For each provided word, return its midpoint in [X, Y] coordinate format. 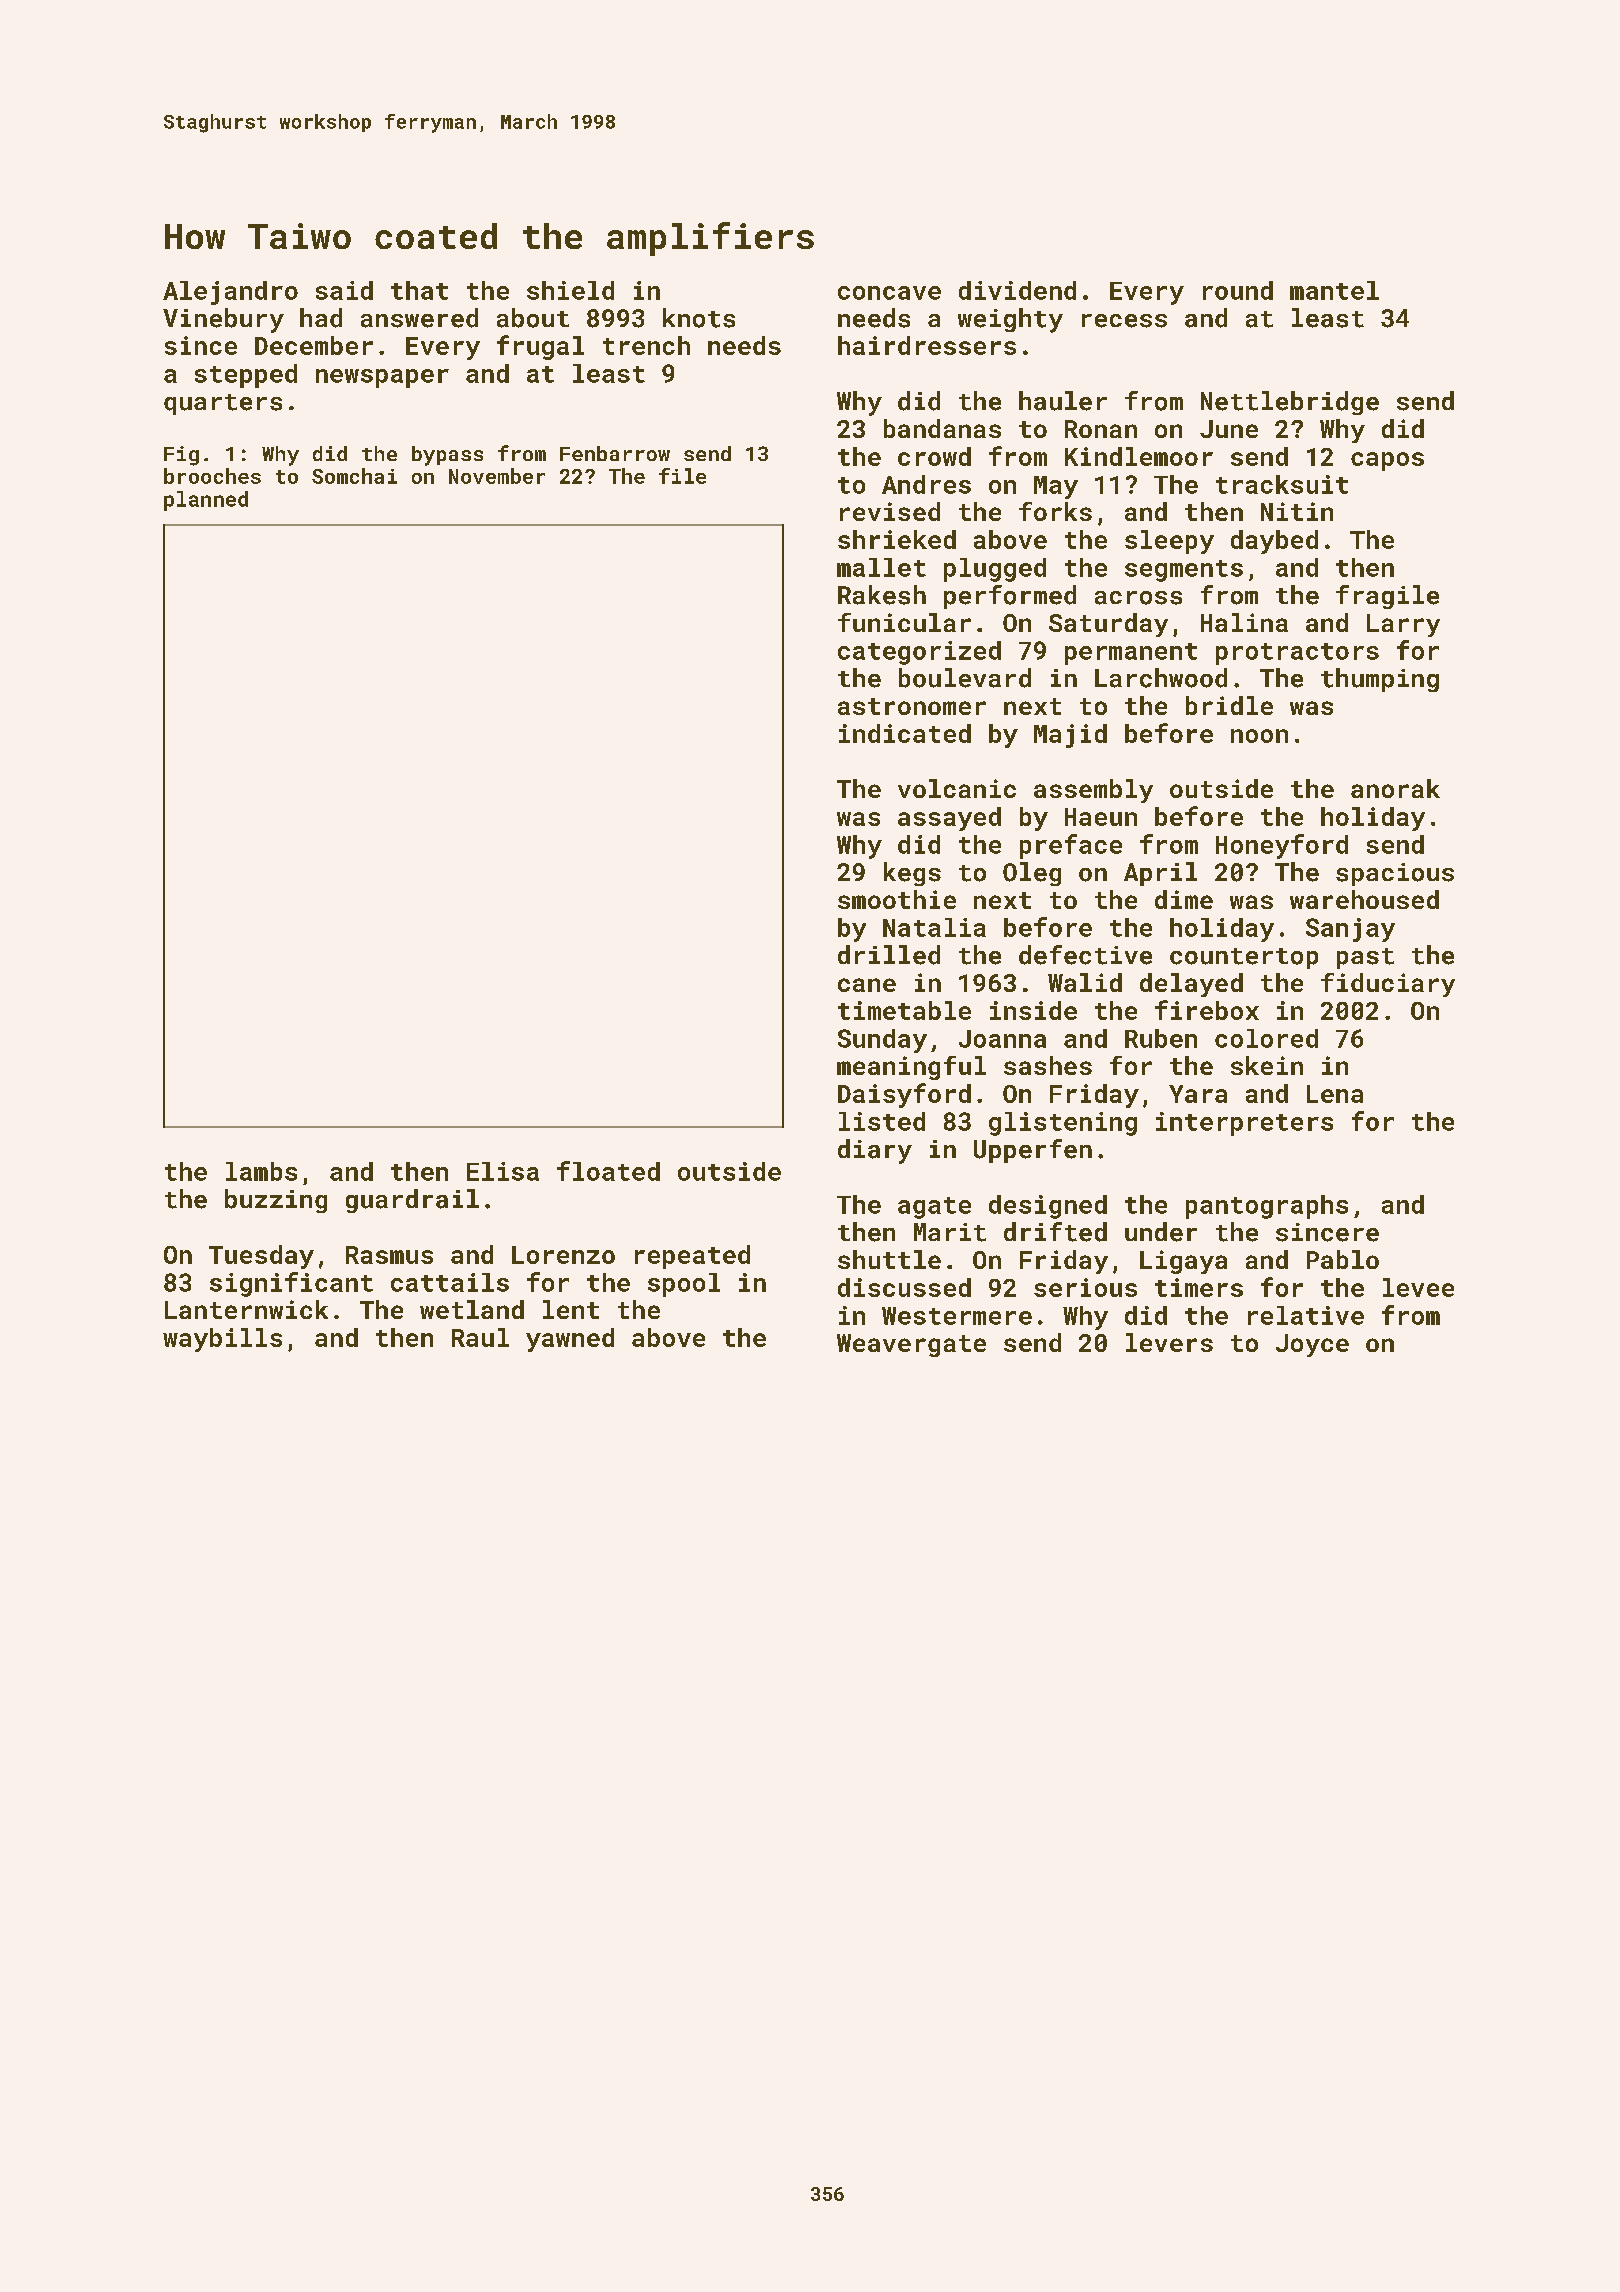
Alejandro [230, 293]
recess [1124, 321]
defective [1085, 955]
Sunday [882, 1041]
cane [867, 985]
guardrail [412, 1201]
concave [889, 293]
